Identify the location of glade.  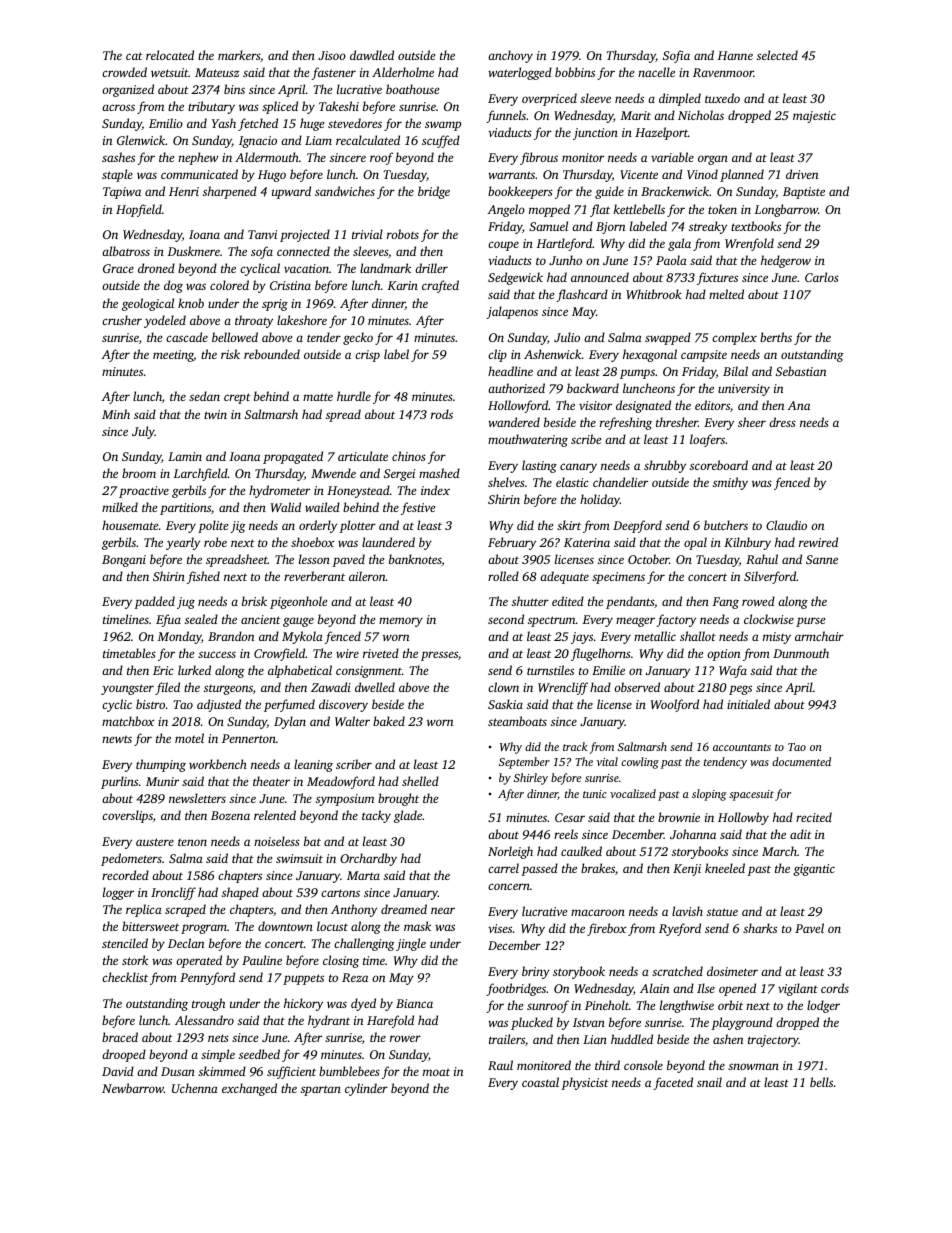
(408, 816).
